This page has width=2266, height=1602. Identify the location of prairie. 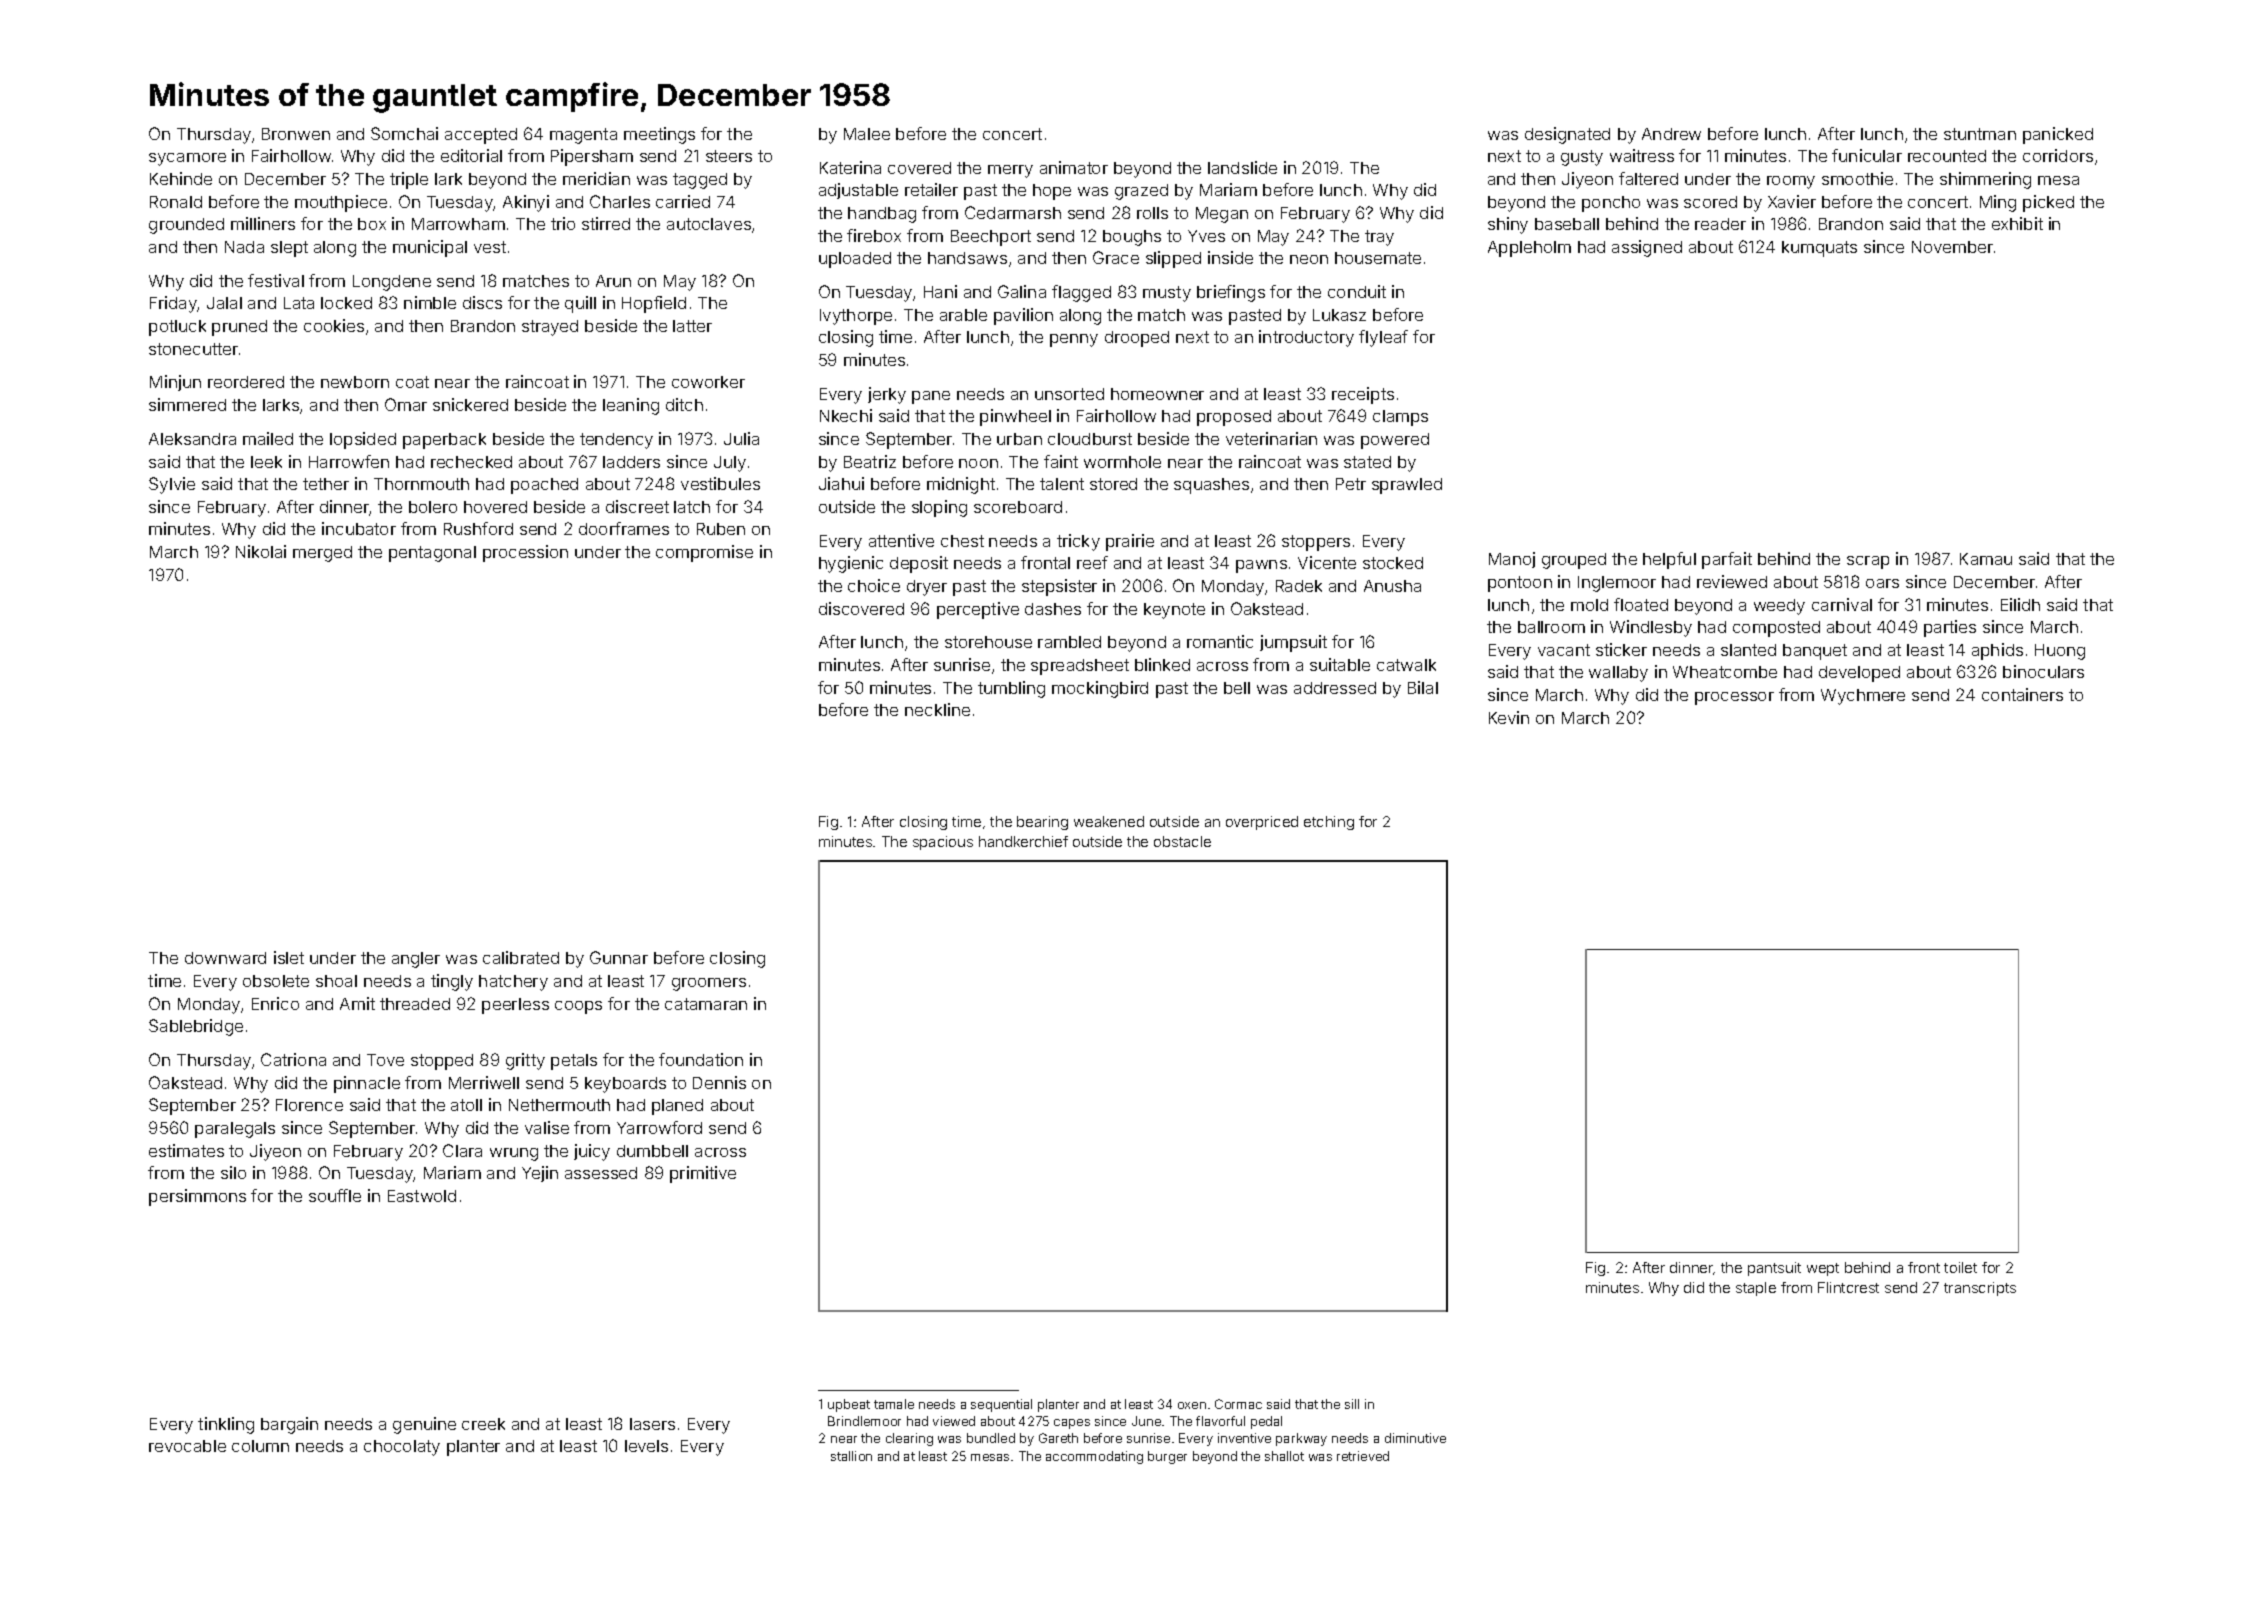
(1130, 542).
